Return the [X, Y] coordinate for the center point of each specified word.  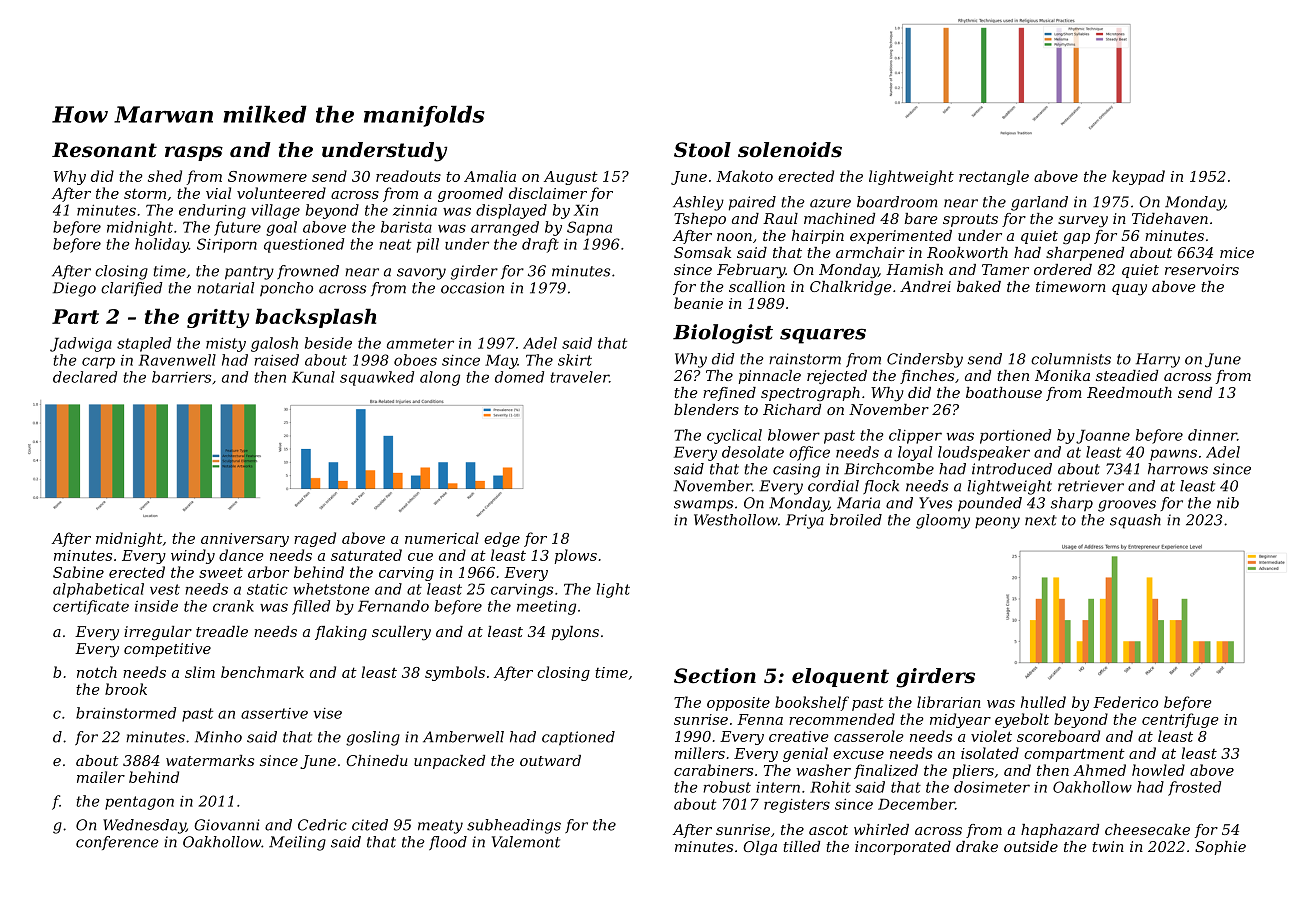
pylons [575, 633]
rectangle [994, 177]
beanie [698, 303]
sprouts [970, 220]
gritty [218, 318]
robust [727, 787]
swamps [703, 505]
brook [126, 689]
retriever [1091, 486]
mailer [101, 777]
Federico [1125, 702]
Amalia [490, 176]
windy [193, 556]
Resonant [104, 150]
